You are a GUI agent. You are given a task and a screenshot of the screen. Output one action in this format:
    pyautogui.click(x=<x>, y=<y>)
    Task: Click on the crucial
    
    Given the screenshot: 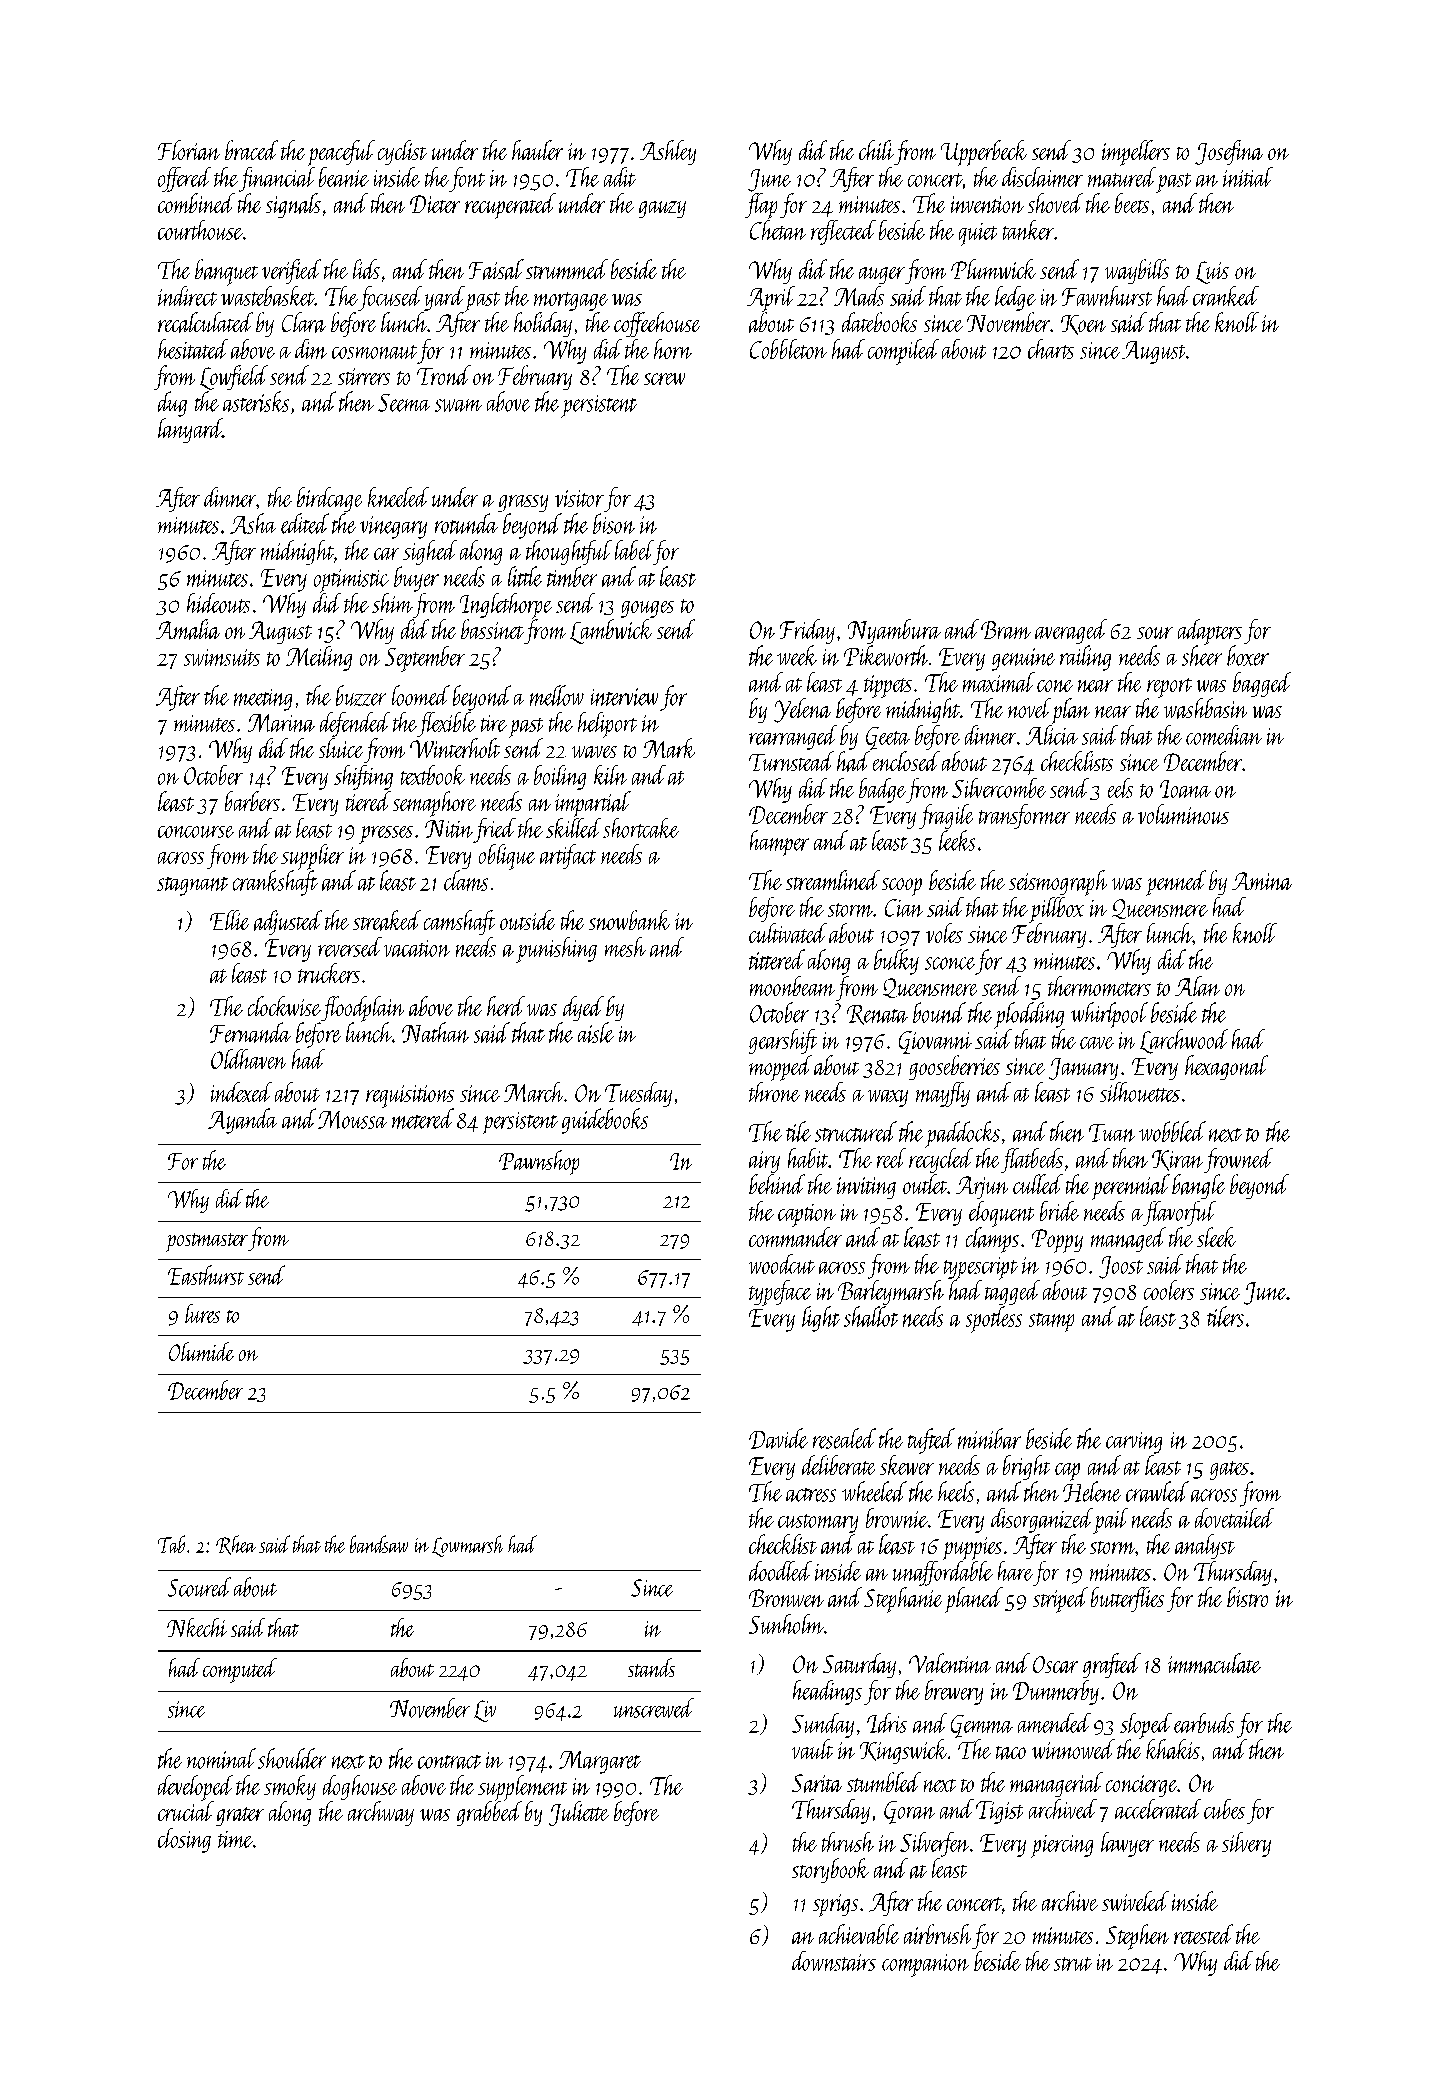 What is the action you would take?
    pyautogui.click(x=186, y=1811)
